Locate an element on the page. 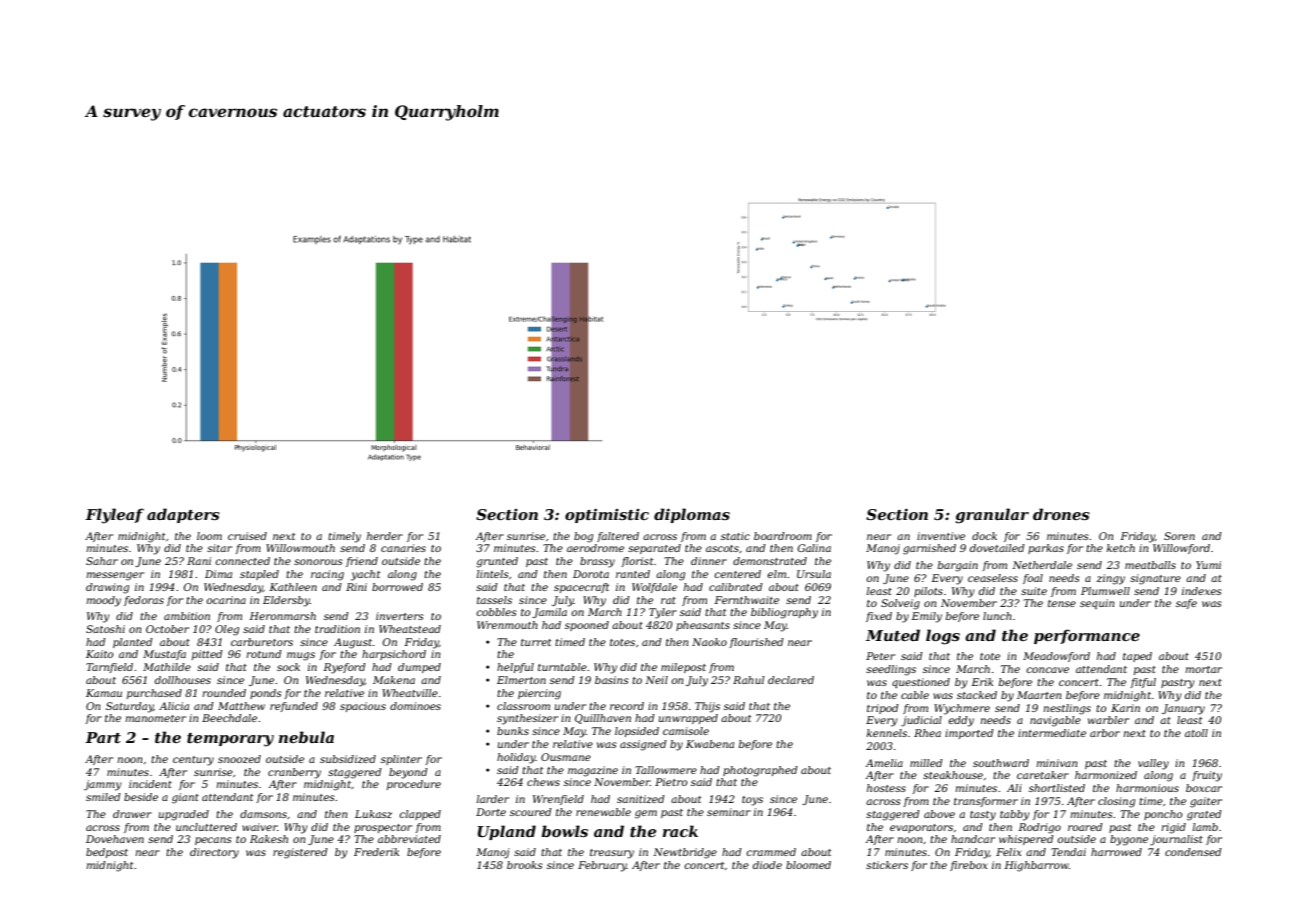  Peter is located at coordinates (880, 656).
